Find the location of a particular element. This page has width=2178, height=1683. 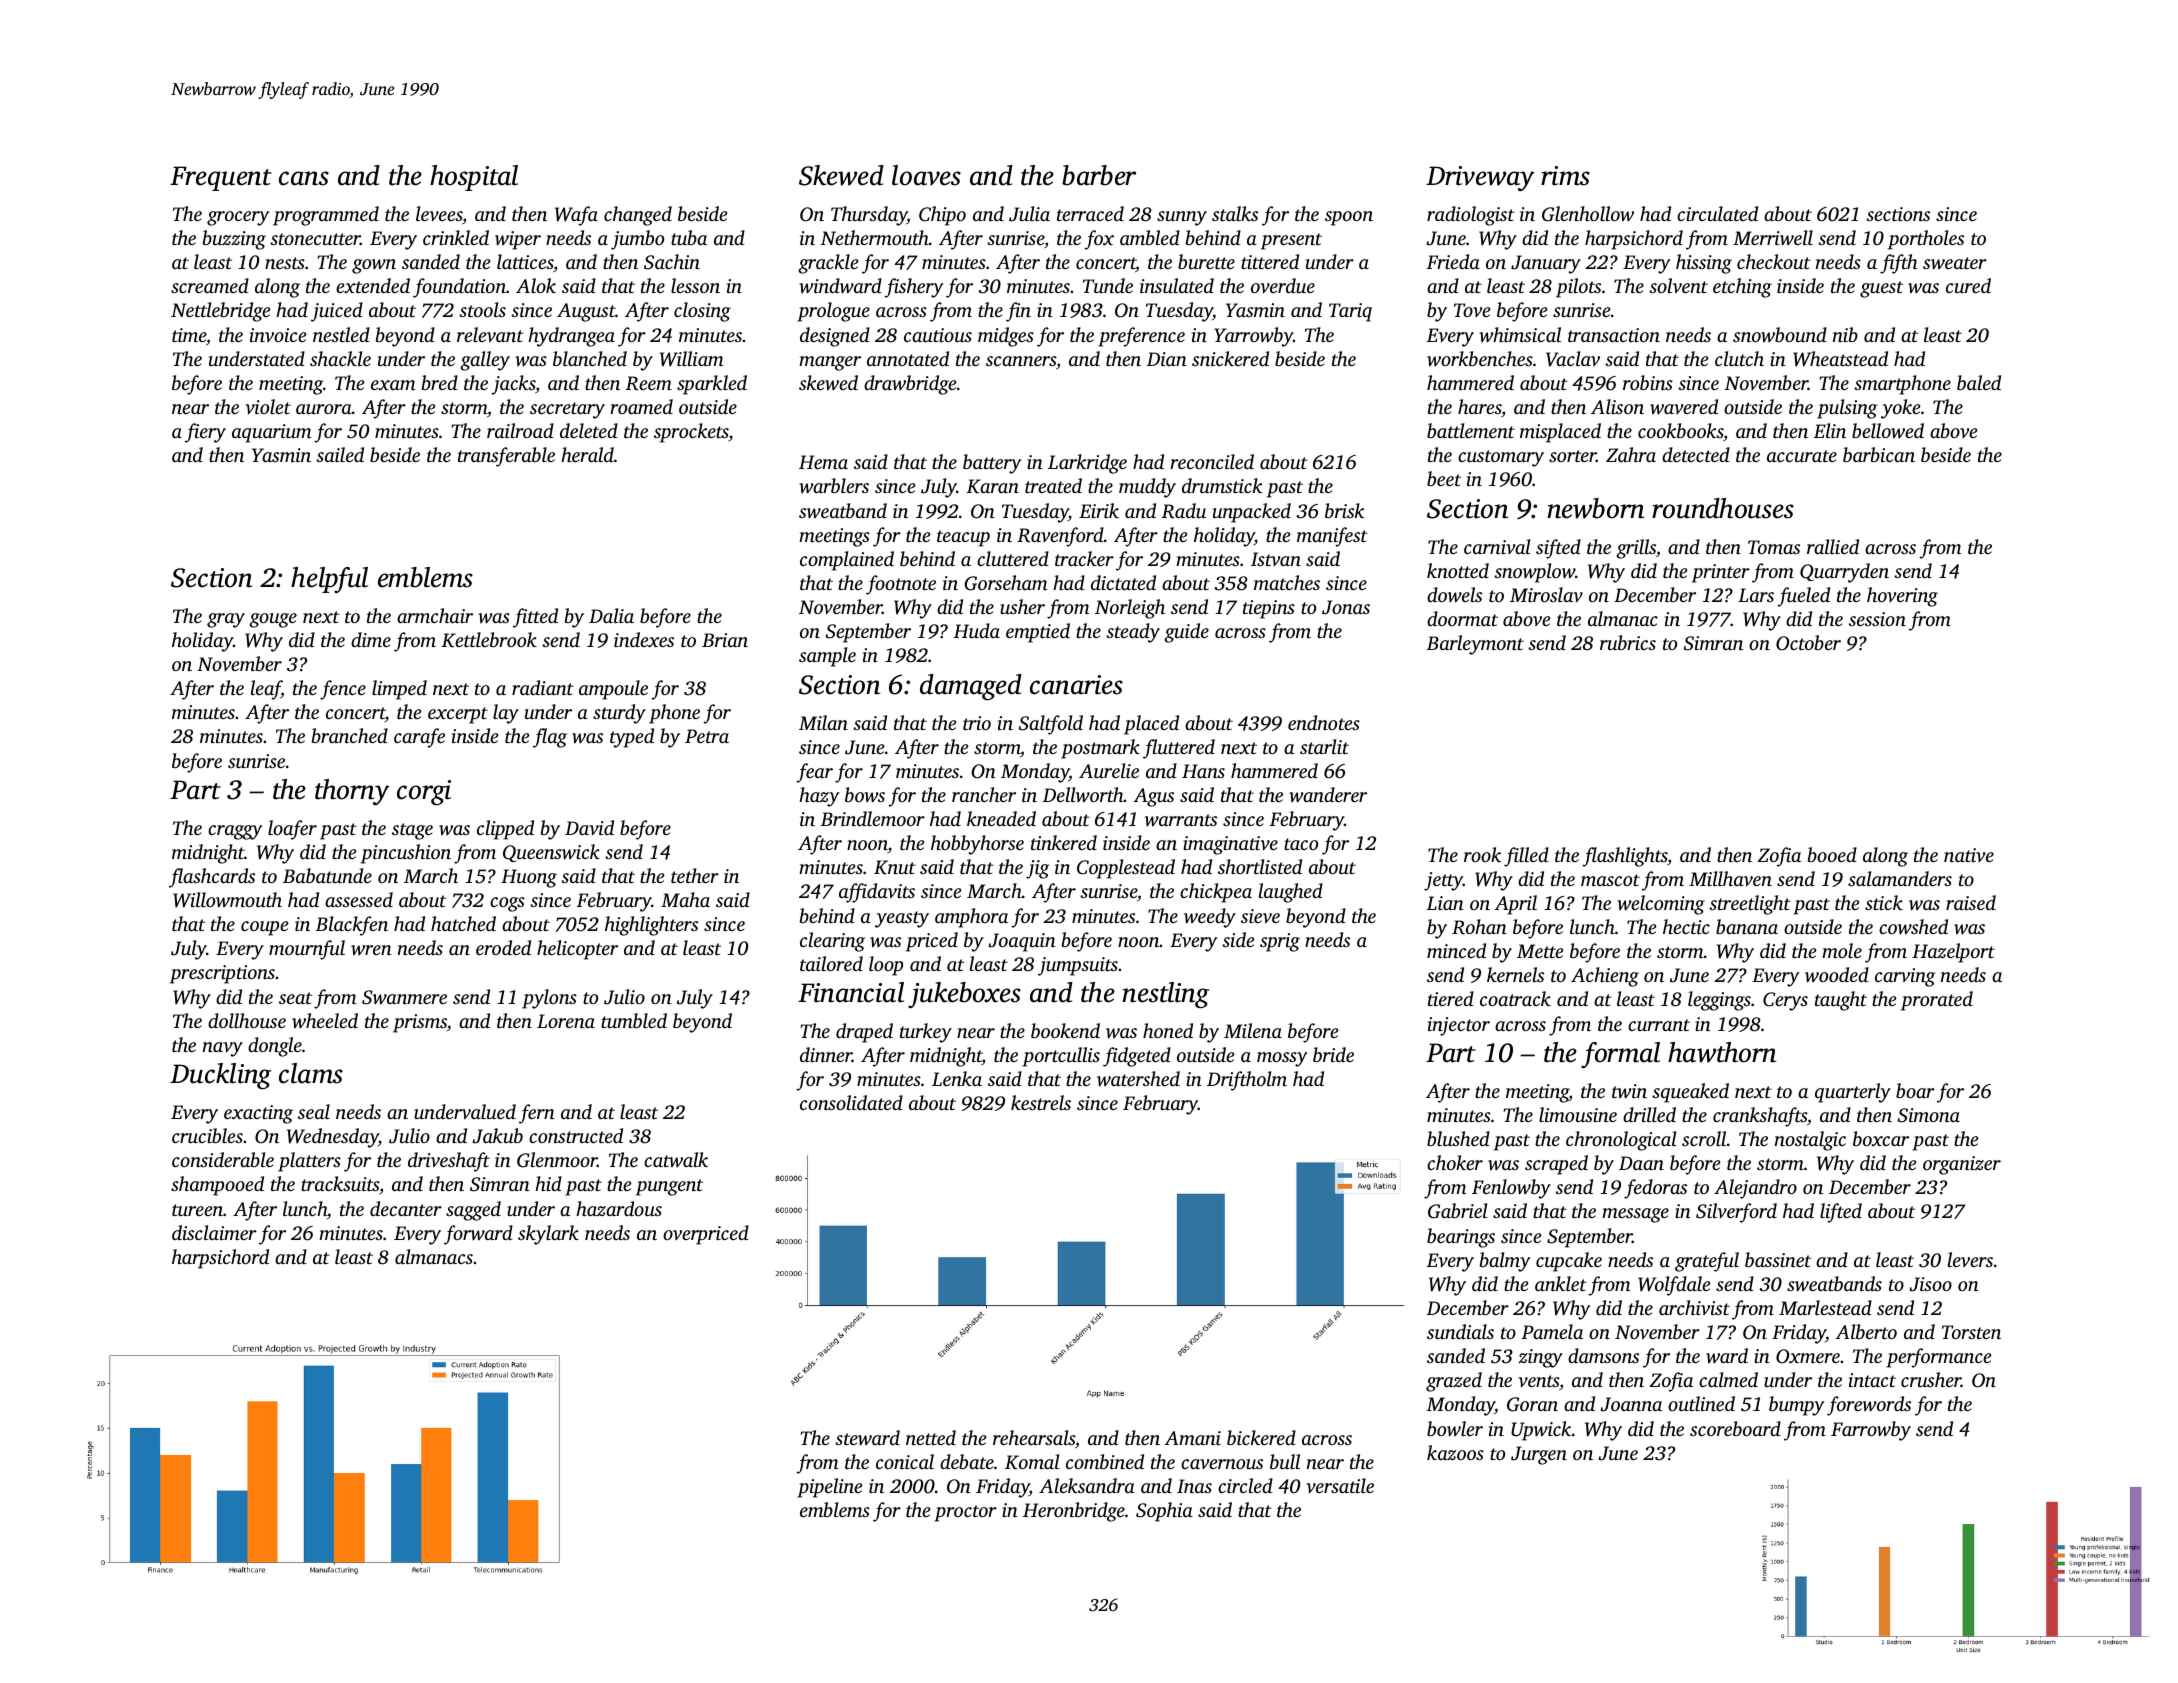

hospital is located at coordinates (474, 178).
